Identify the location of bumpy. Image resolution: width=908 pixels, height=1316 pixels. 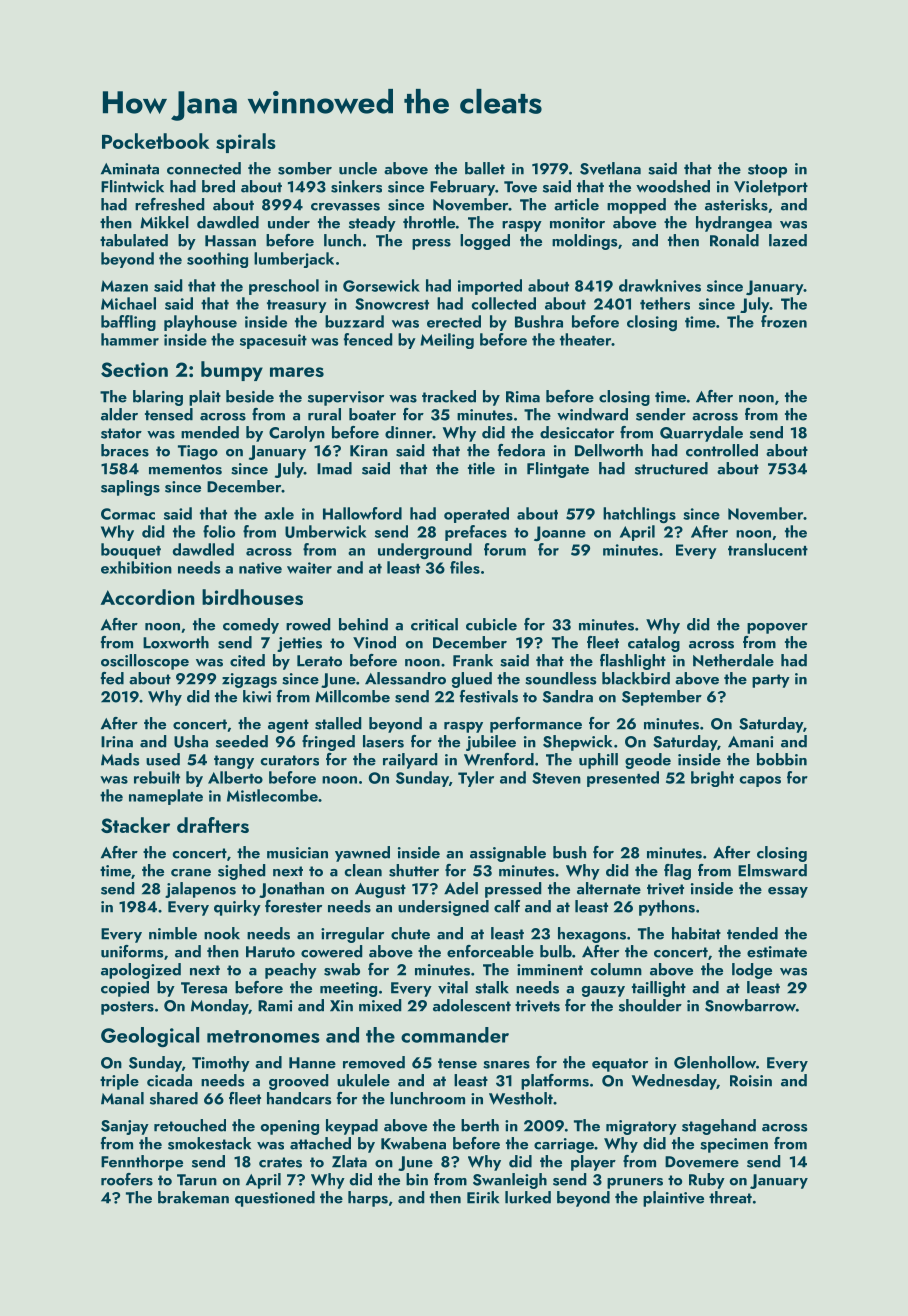
(232, 371).
